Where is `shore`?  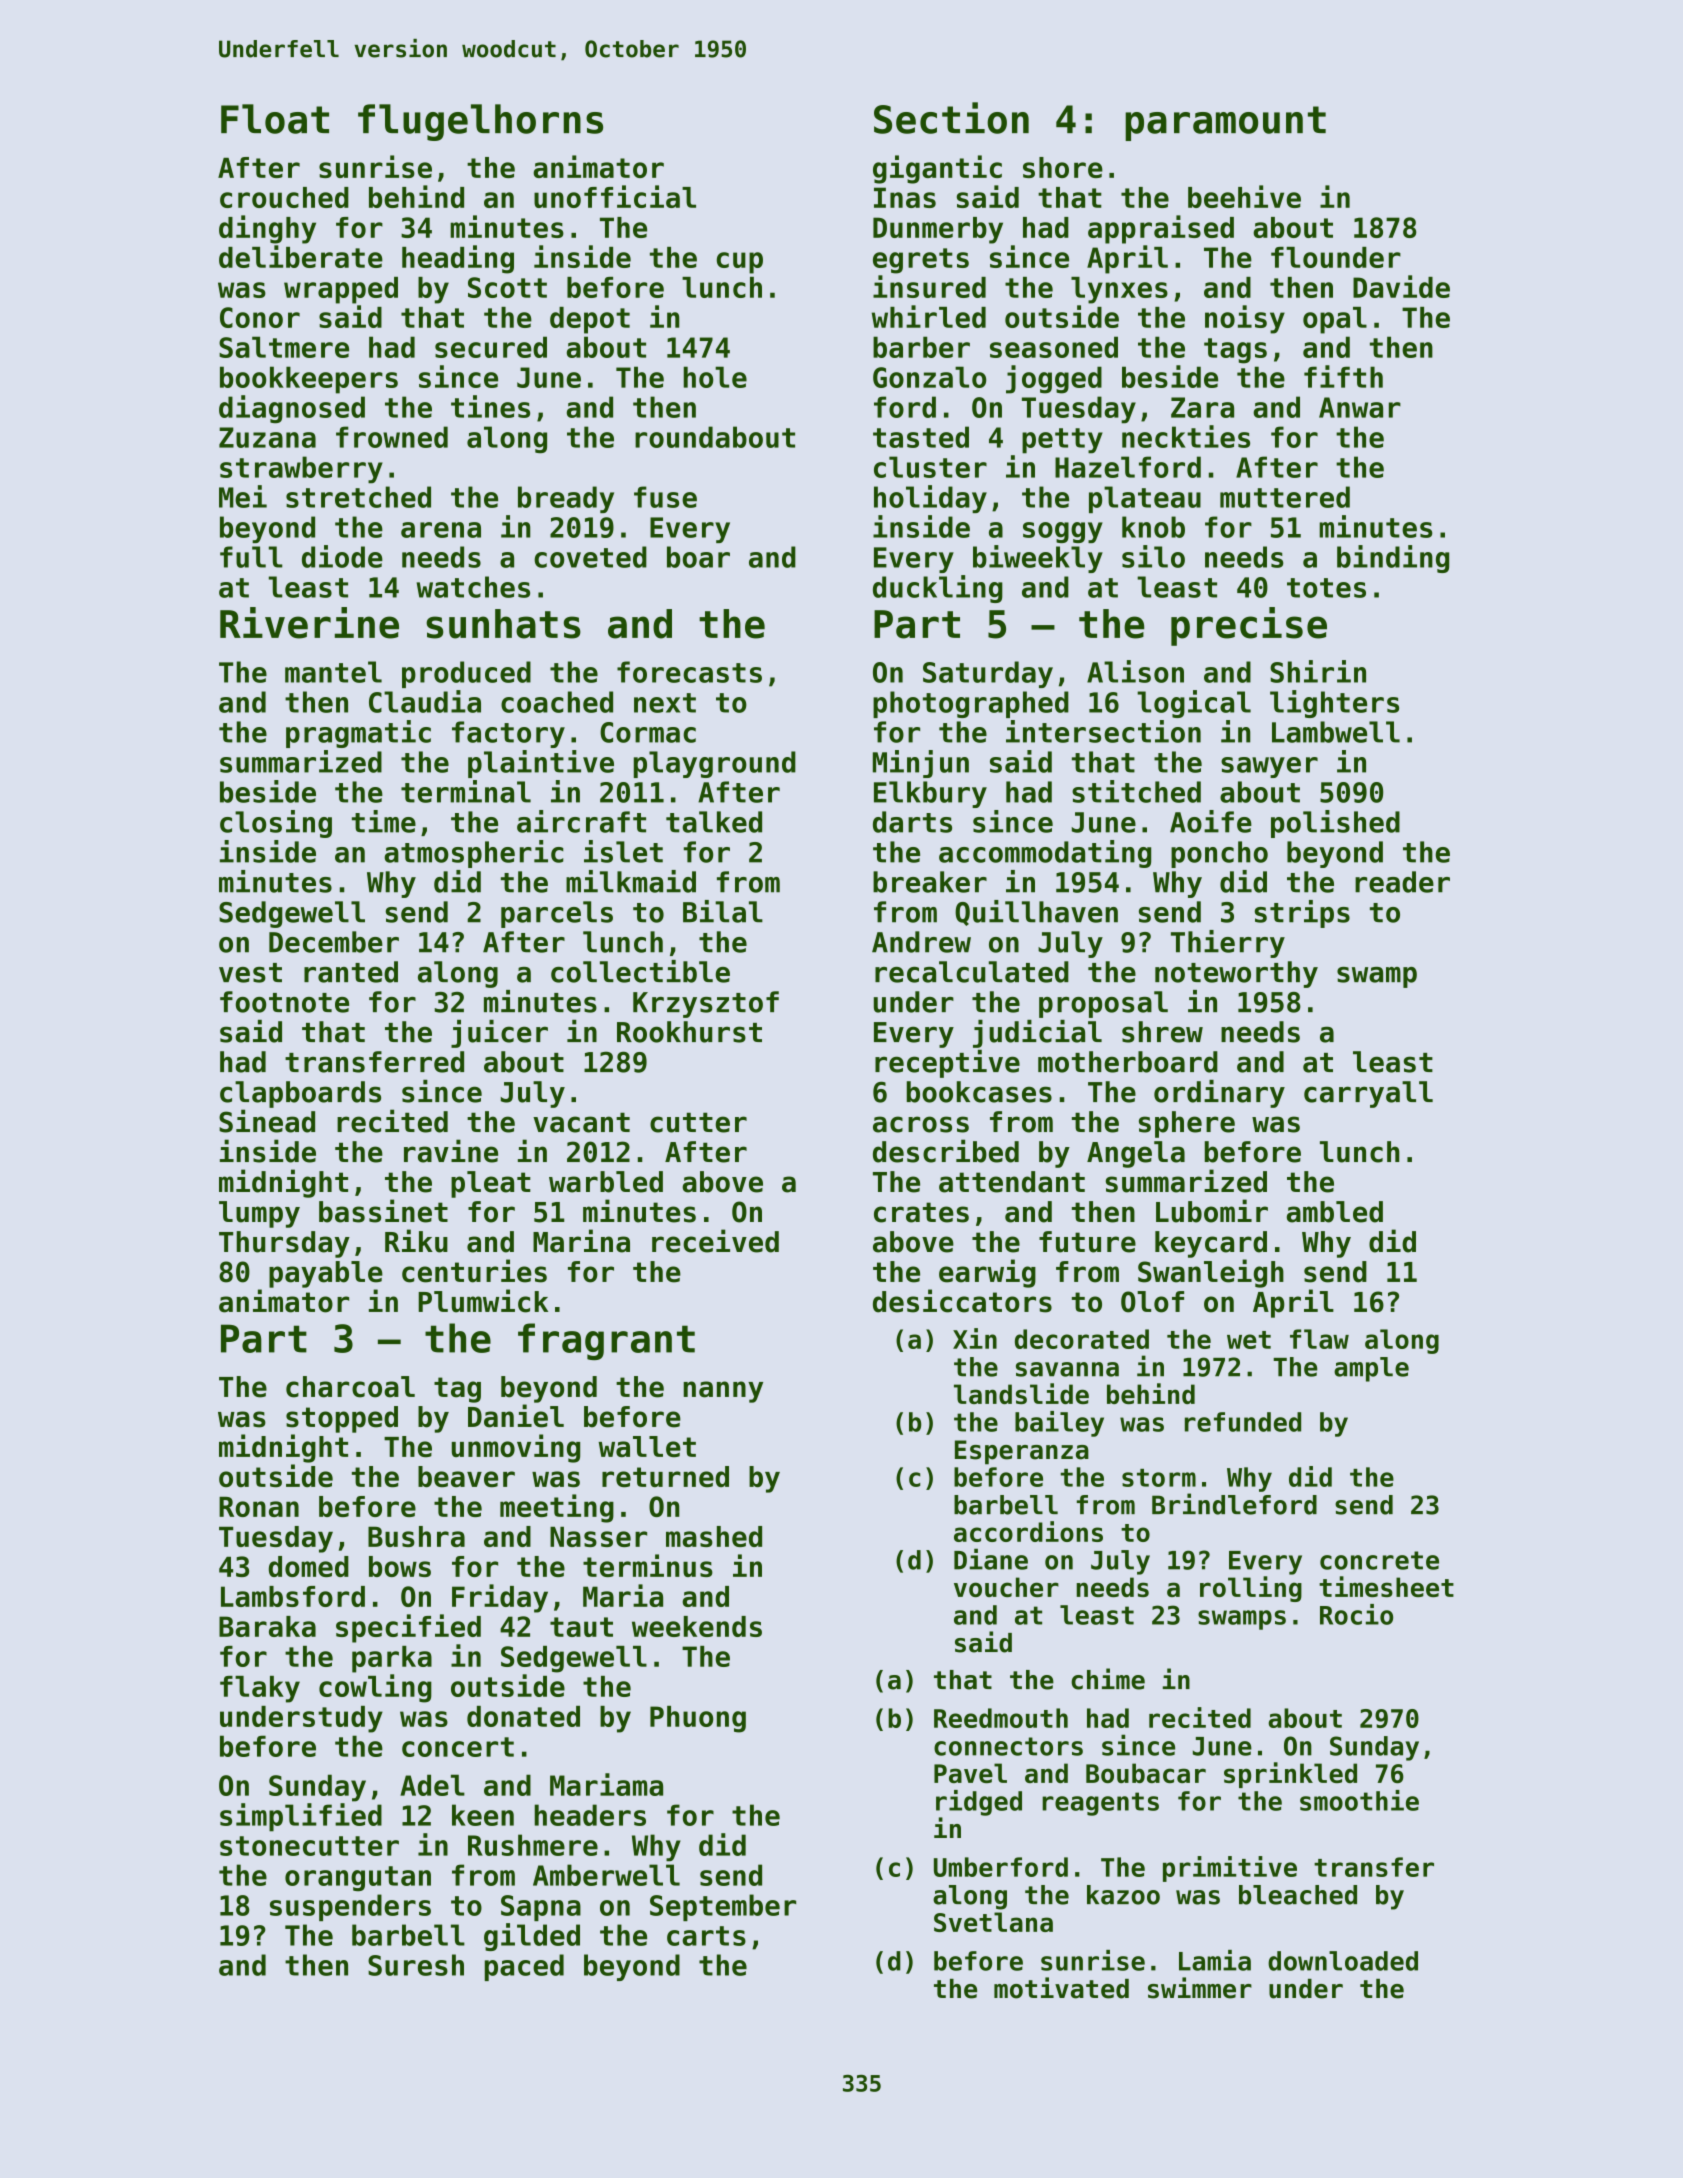 shore is located at coordinates (1063, 167).
